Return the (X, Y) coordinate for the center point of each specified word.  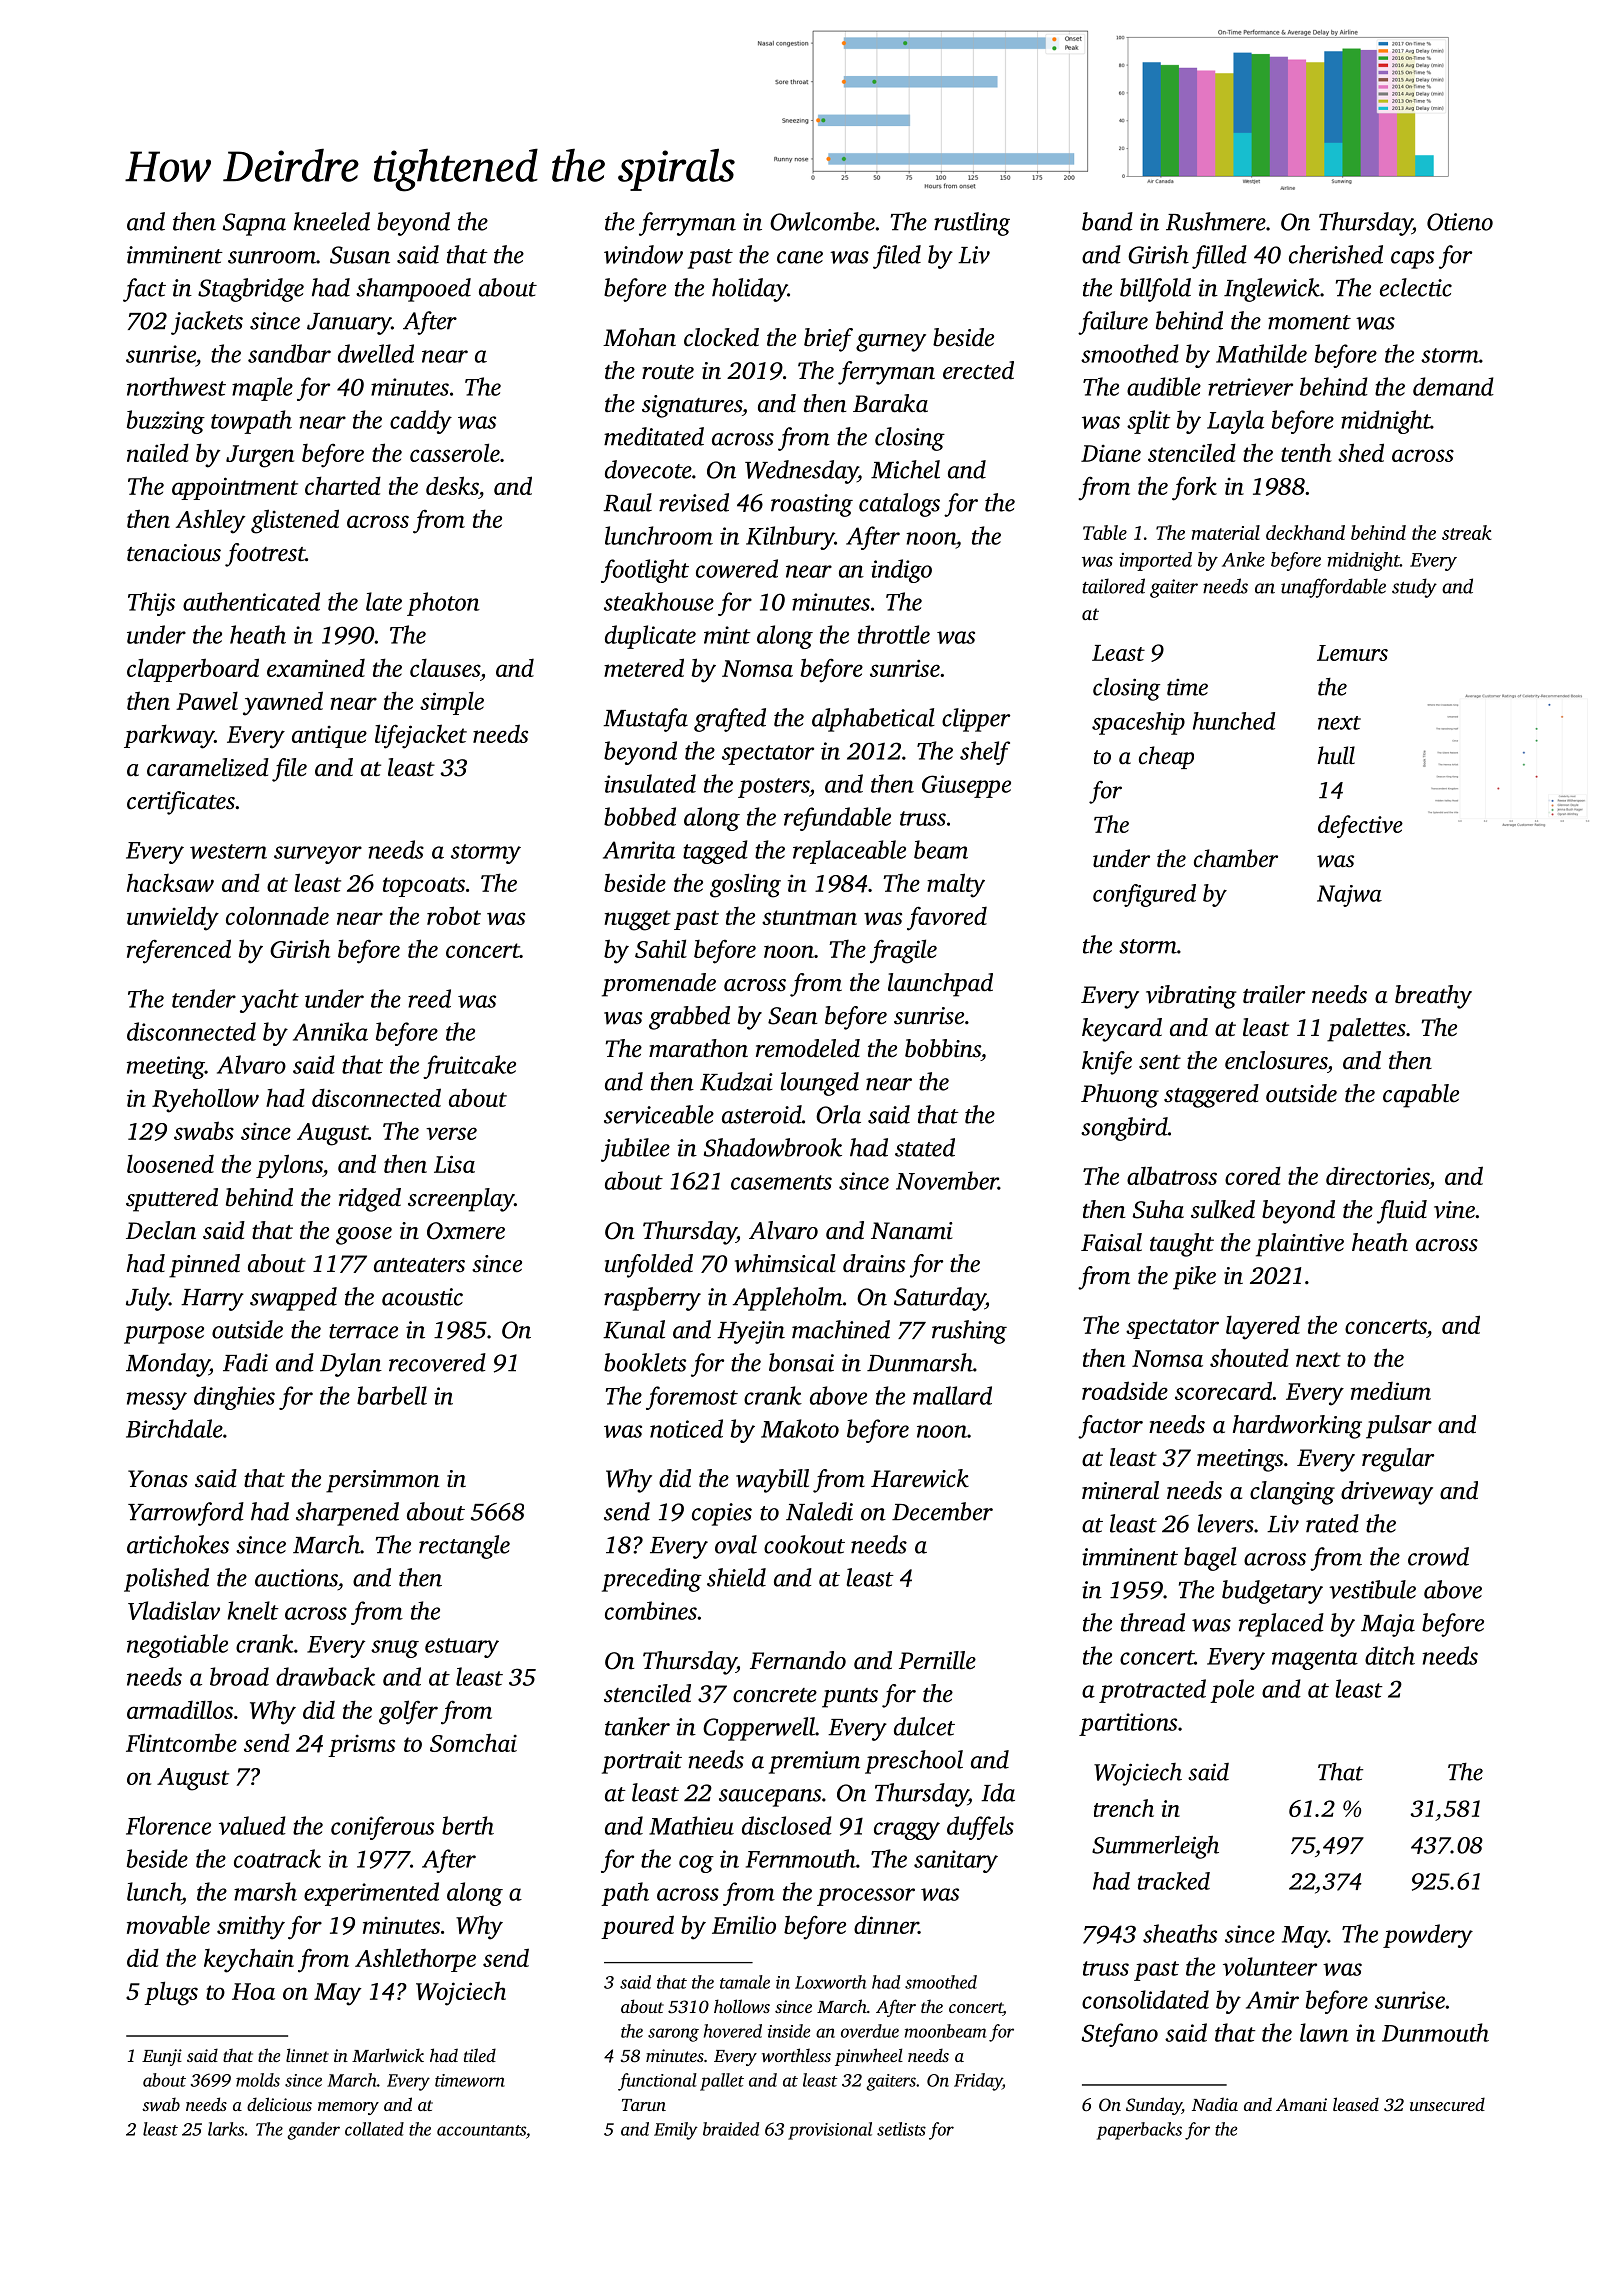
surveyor (318, 855)
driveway (1387, 1493)
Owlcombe (822, 221)
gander (314, 2131)
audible (1164, 386)
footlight (645, 571)
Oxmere (466, 1231)
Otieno (1460, 222)
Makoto (800, 1428)
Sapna (254, 224)
